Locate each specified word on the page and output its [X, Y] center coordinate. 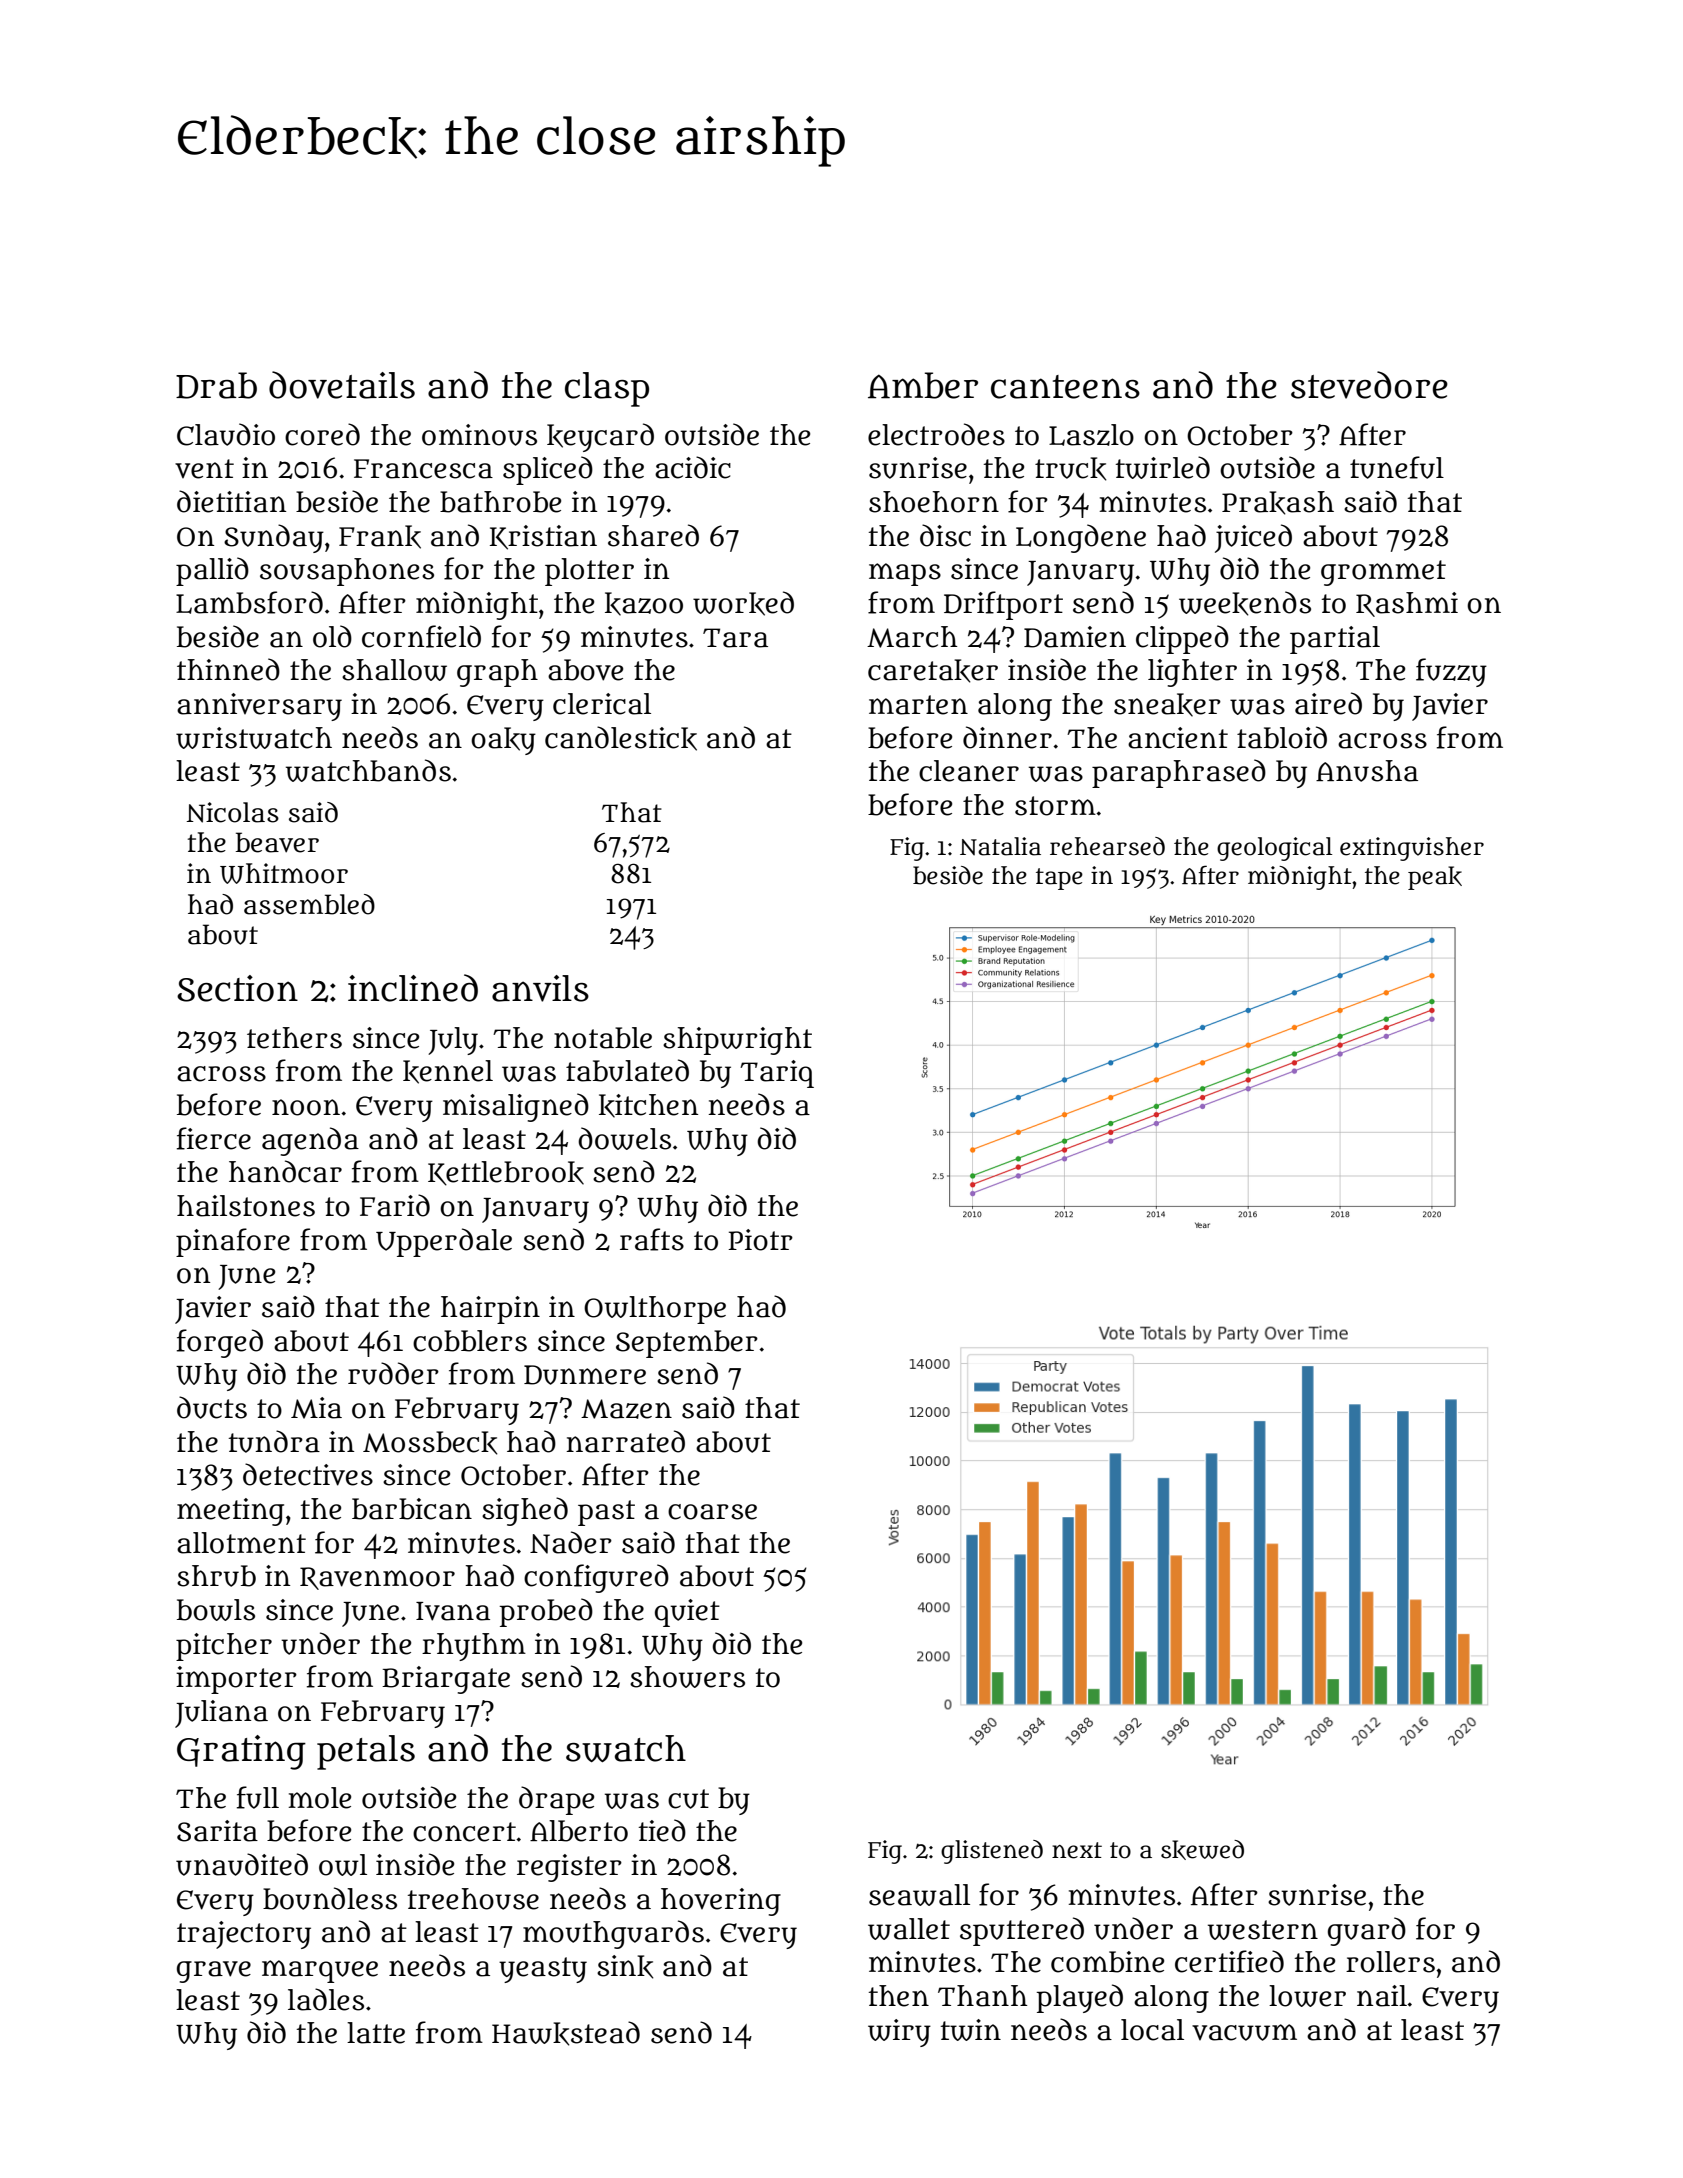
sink [625, 1967]
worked [743, 603]
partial [1335, 640]
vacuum [1244, 2032]
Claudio [226, 434]
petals [366, 1752]
